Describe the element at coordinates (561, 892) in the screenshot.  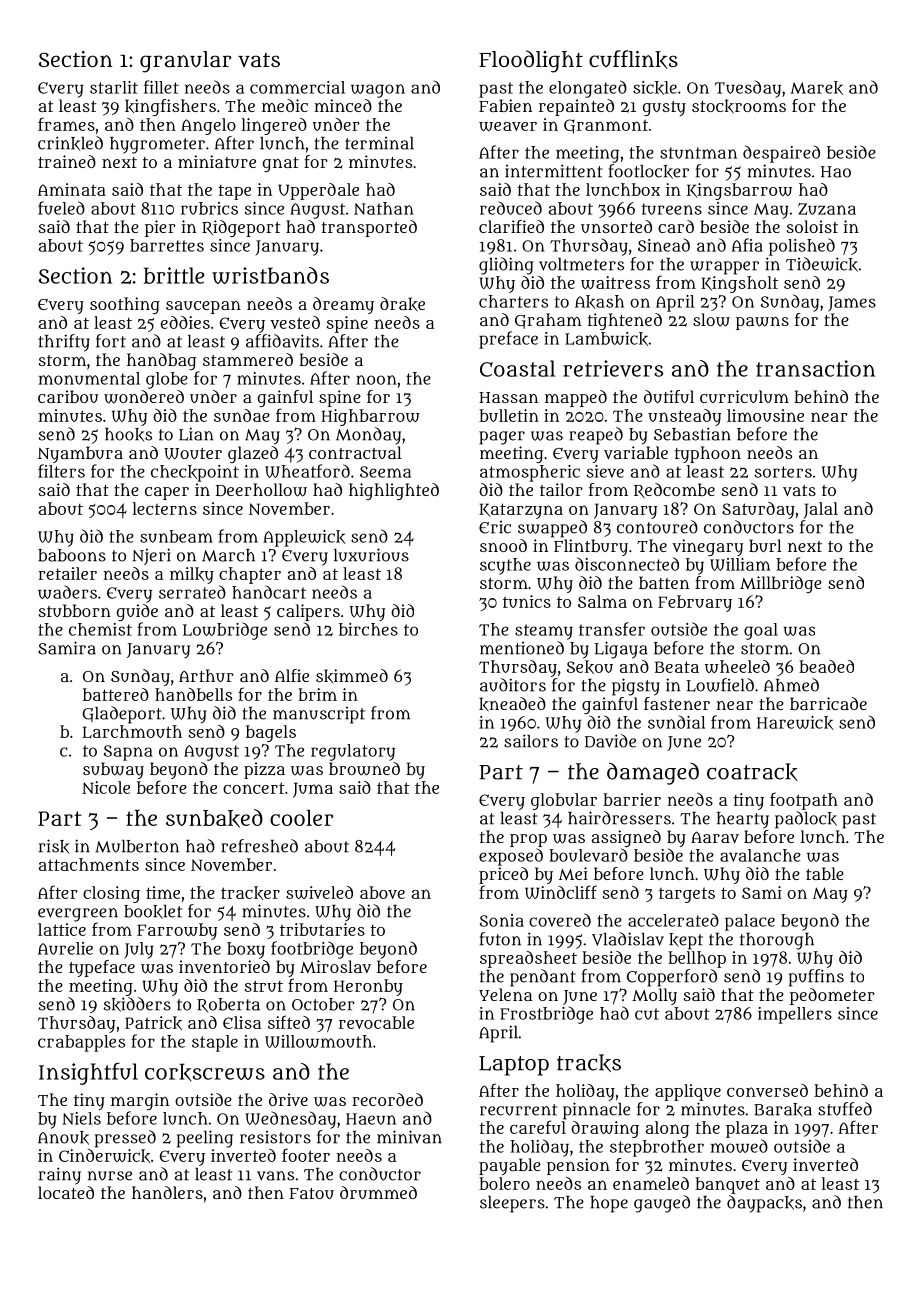
I see `Windcliff` at that location.
